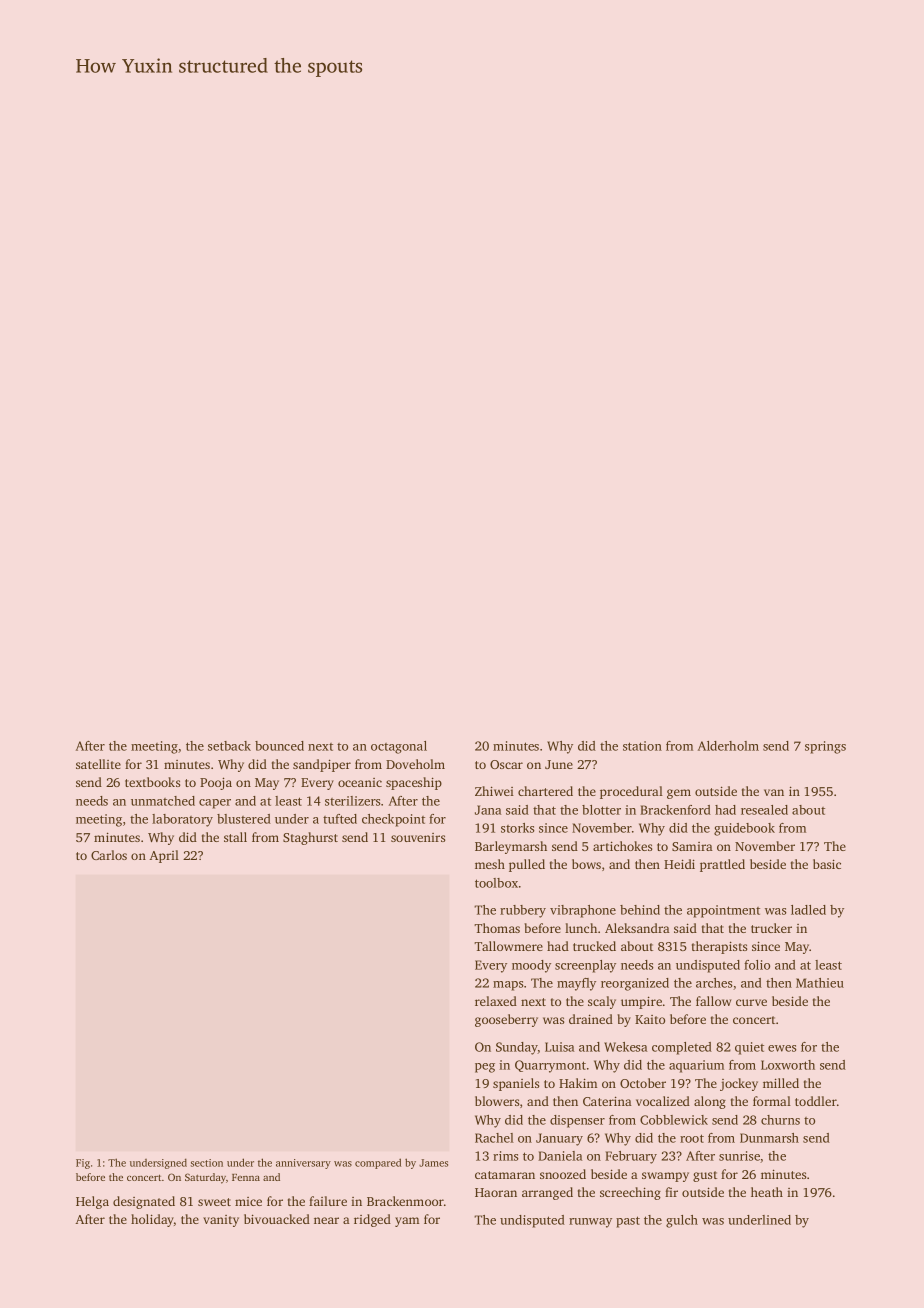  I want to click on Alderholm, so click(728, 746).
